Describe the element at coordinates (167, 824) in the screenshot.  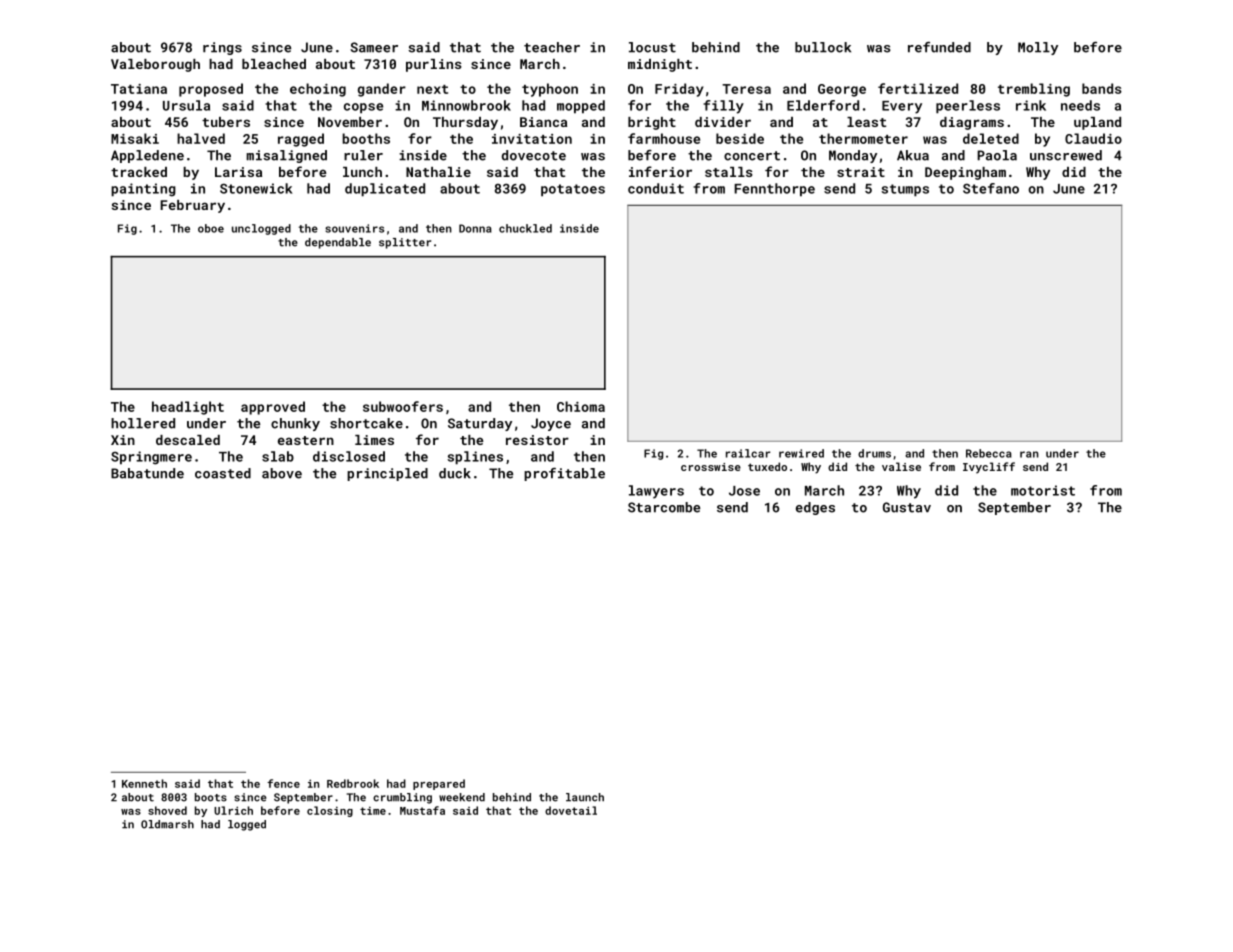
I see `Oldmarsh` at that location.
